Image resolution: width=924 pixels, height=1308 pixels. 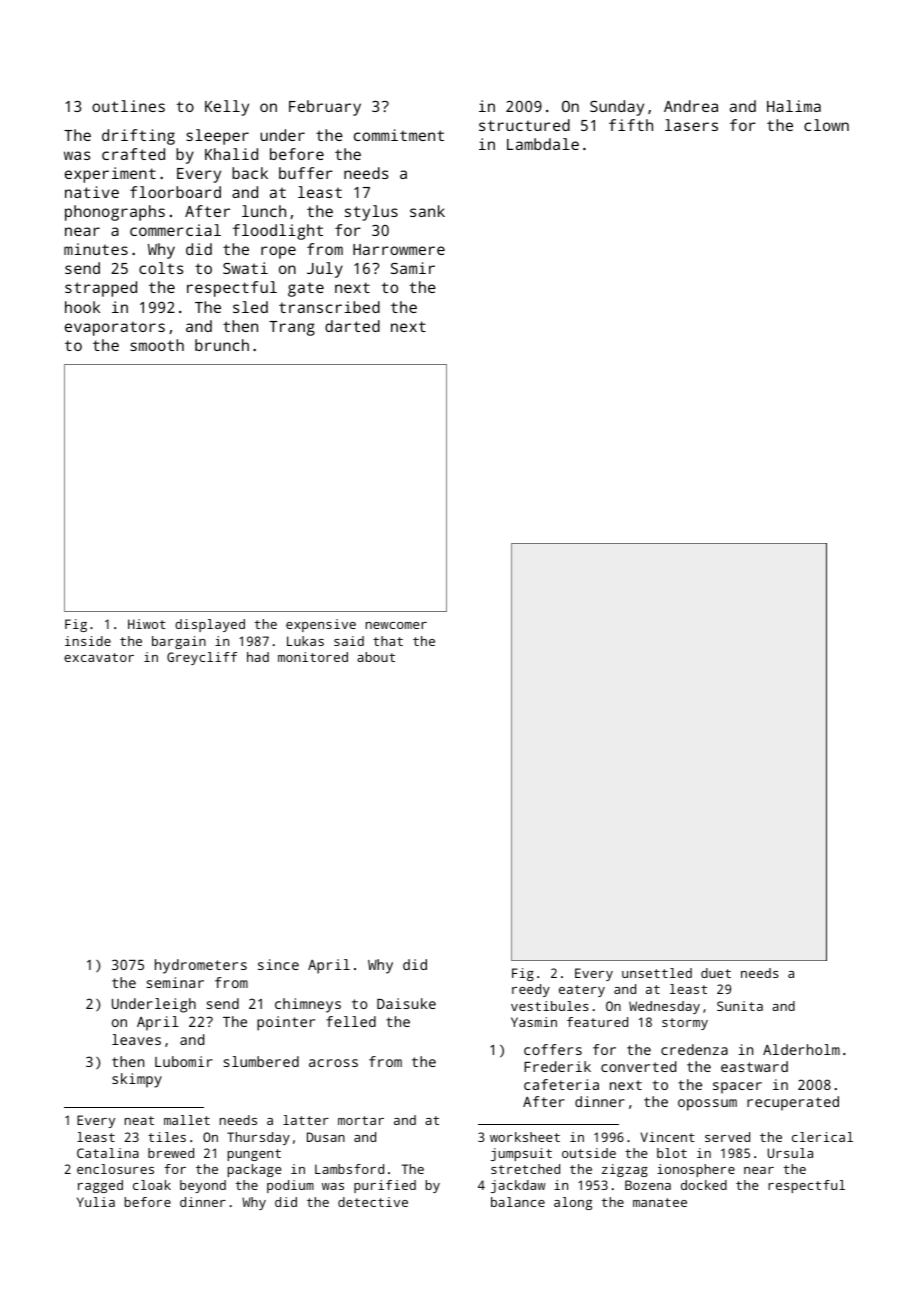 What do you see at coordinates (531, 990) in the document?
I see `reedy` at bounding box center [531, 990].
